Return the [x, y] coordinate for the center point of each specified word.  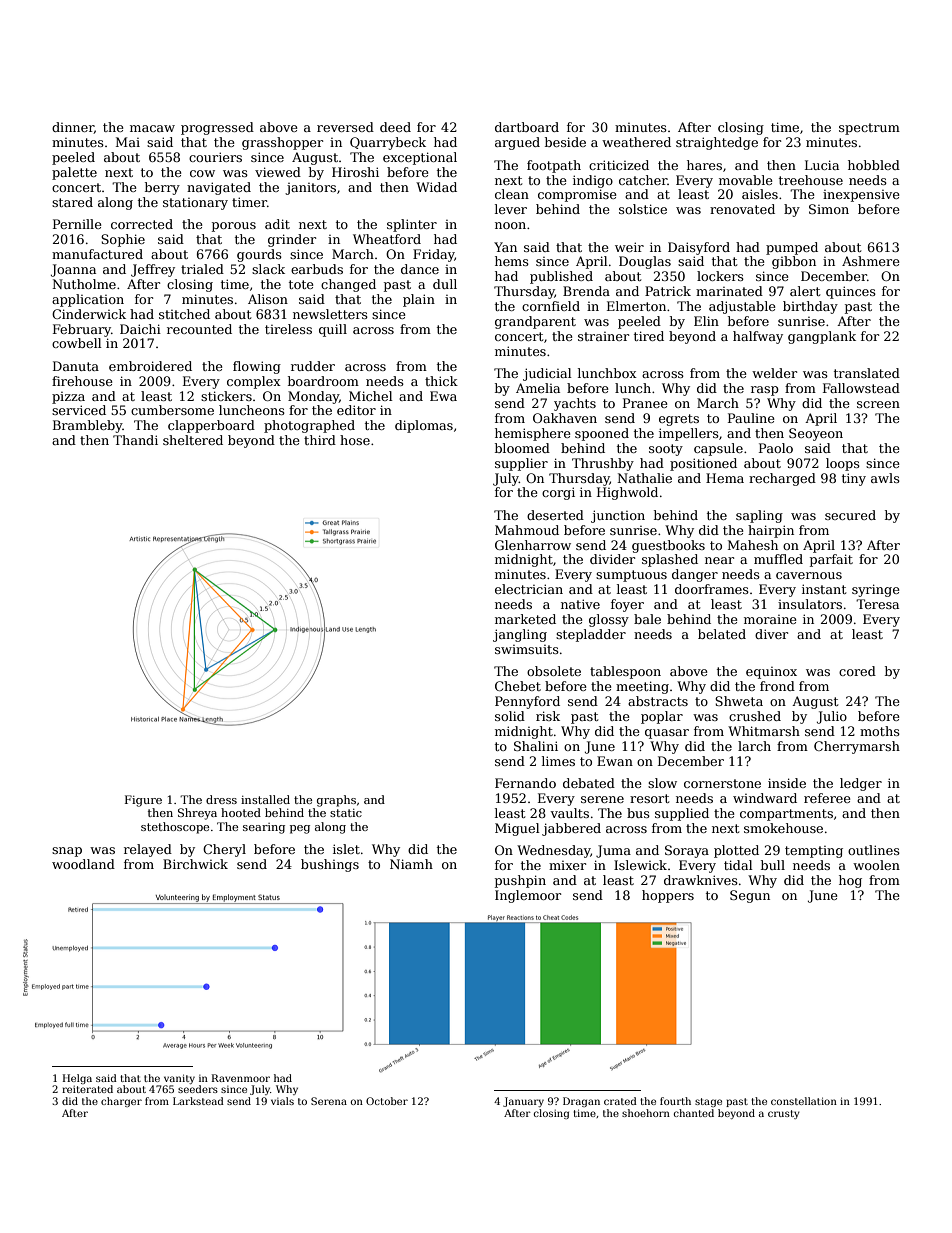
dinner [73, 128]
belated [722, 634]
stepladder [591, 635]
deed [395, 127]
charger [121, 1102]
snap [67, 852]
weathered [636, 142]
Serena [329, 1101]
